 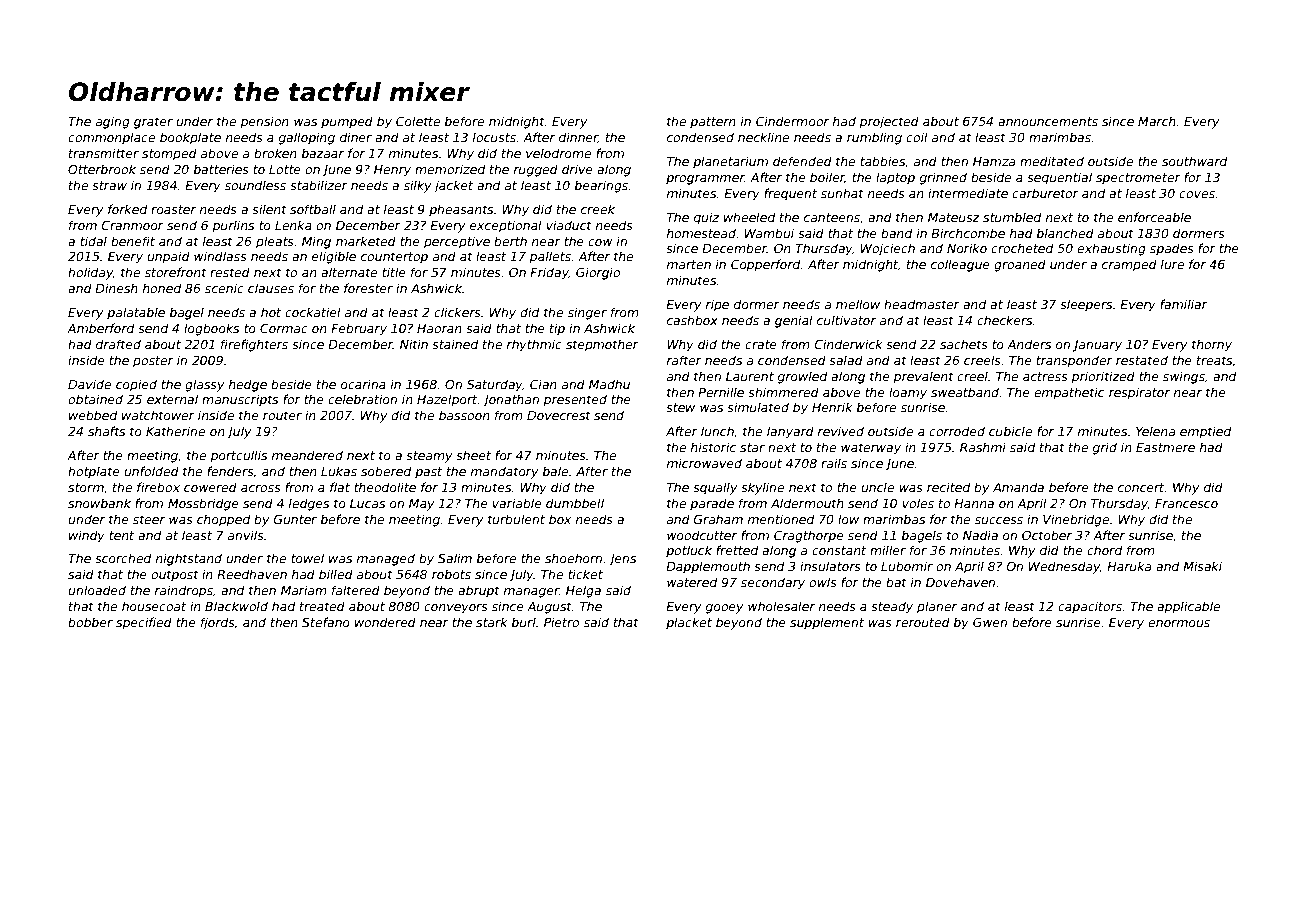 I want to click on quiz, so click(x=706, y=218).
